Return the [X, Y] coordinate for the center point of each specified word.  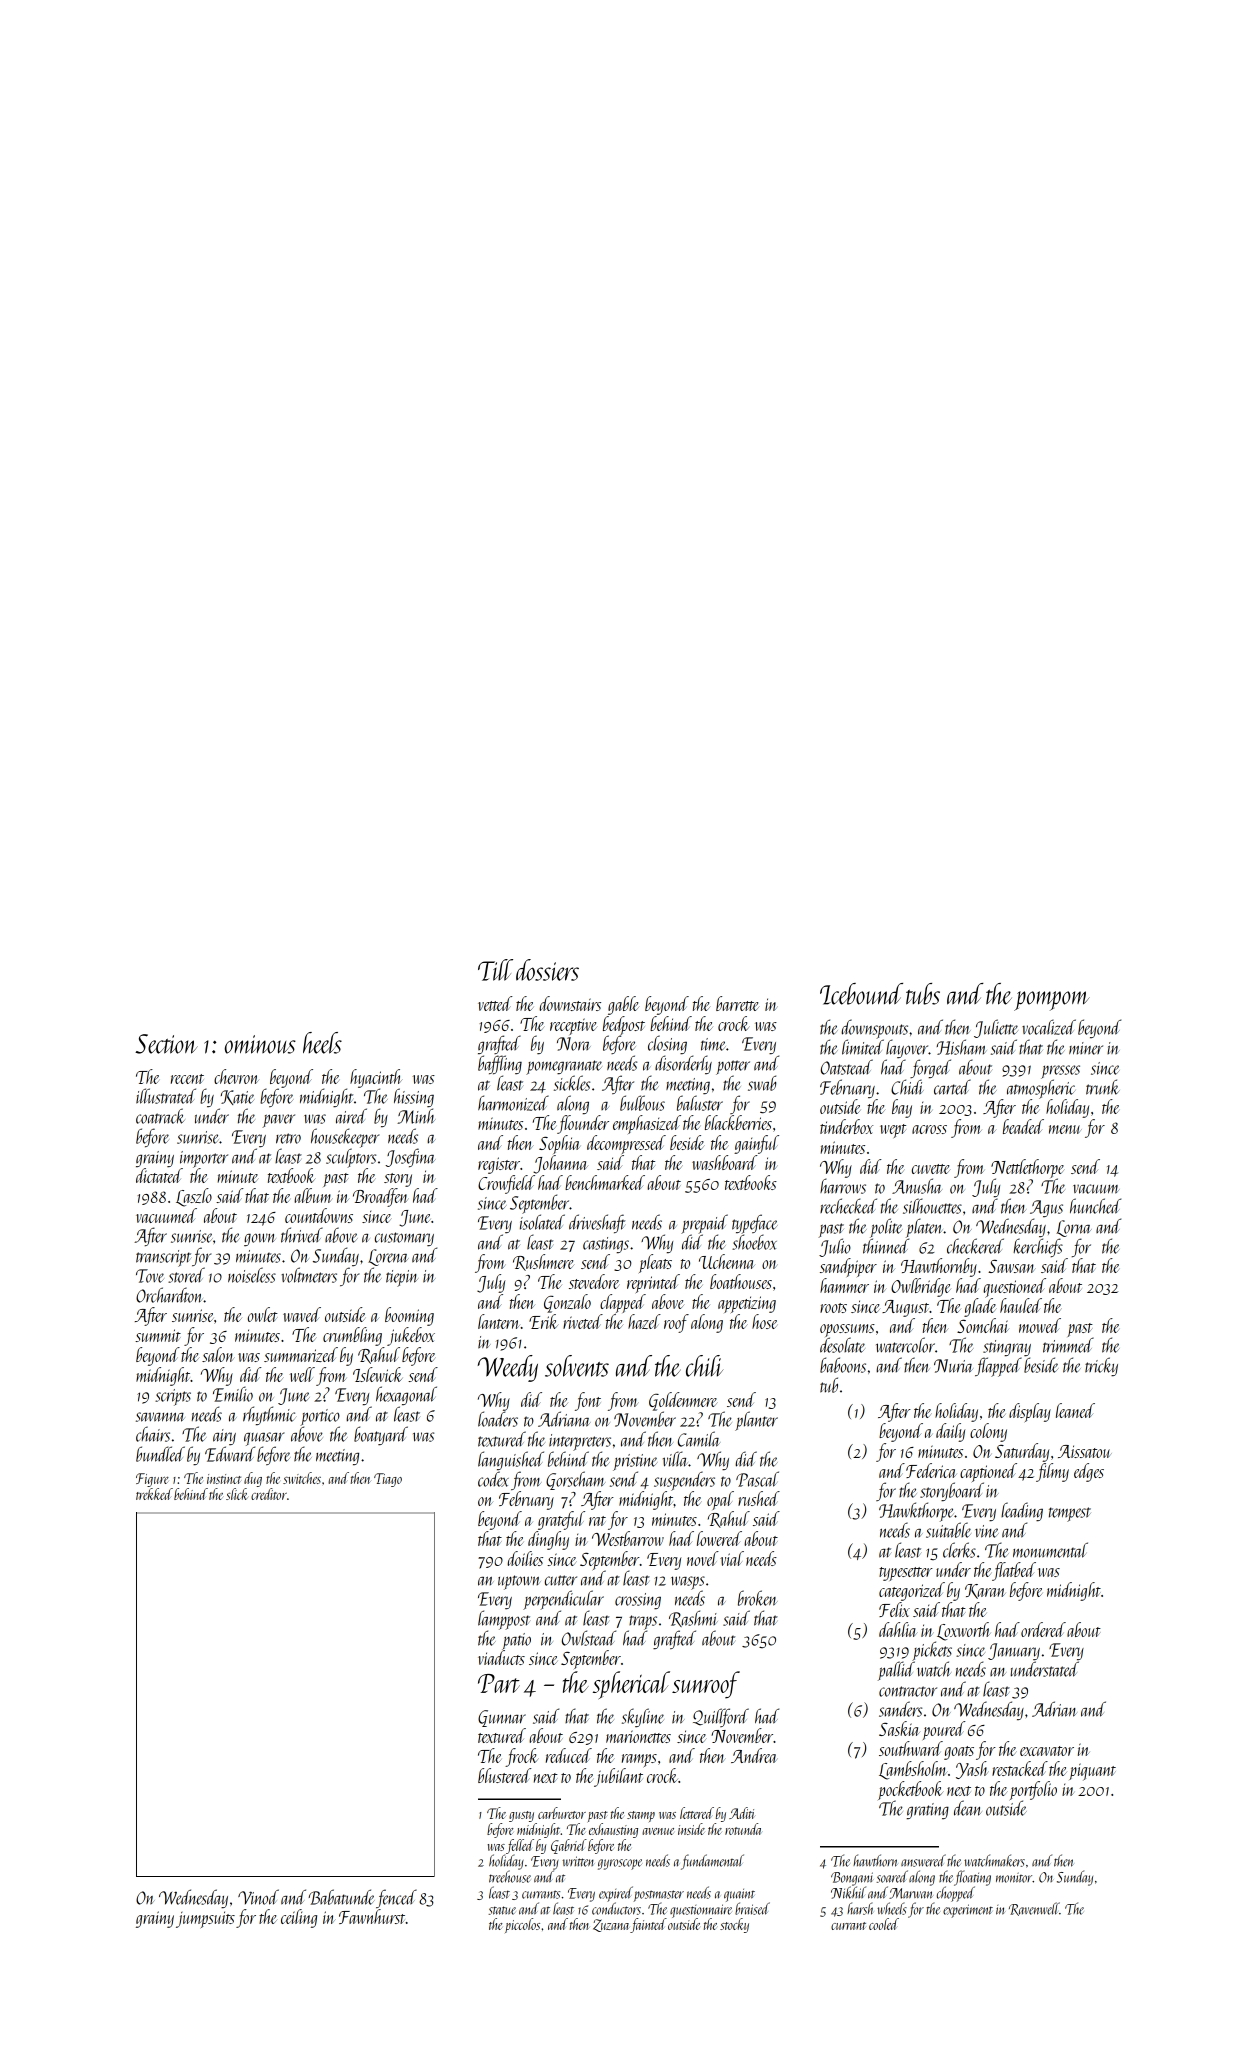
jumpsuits [205, 1919]
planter [756, 1421]
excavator [1047, 1751]
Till [495, 970]
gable [623, 1005]
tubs [923, 994]
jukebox [411, 1336]
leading [1022, 1512]
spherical [631, 1685]
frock [522, 1757]
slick [237, 1494]
